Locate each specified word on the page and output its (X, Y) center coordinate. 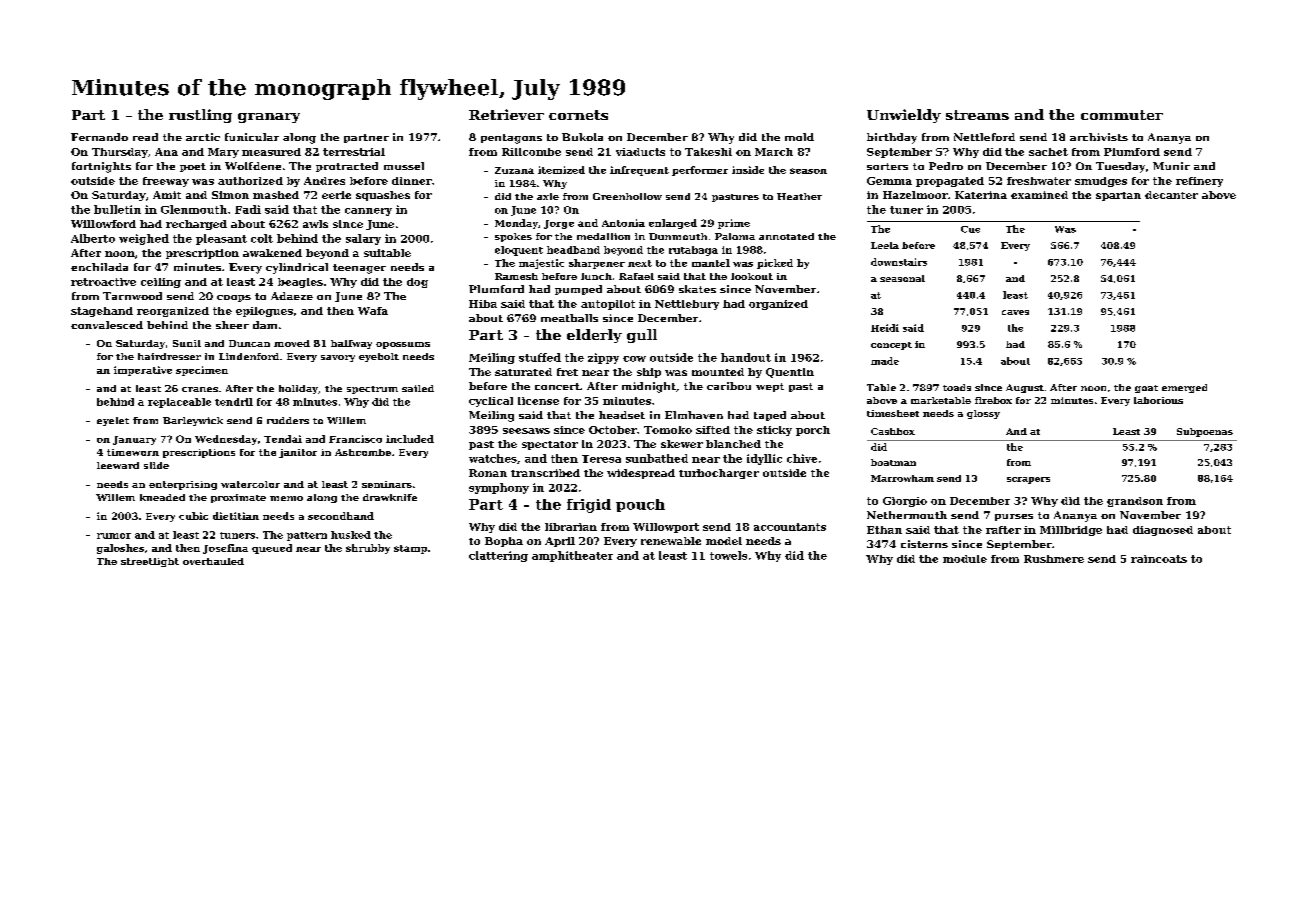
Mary (223, 153)
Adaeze (292, 296)
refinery (1199, 182)
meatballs (569, 318)
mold (799, 137)
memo (286, 498)
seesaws (526, 431)
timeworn (133, 452)
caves (1015, 312)
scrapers (1028, 480)
